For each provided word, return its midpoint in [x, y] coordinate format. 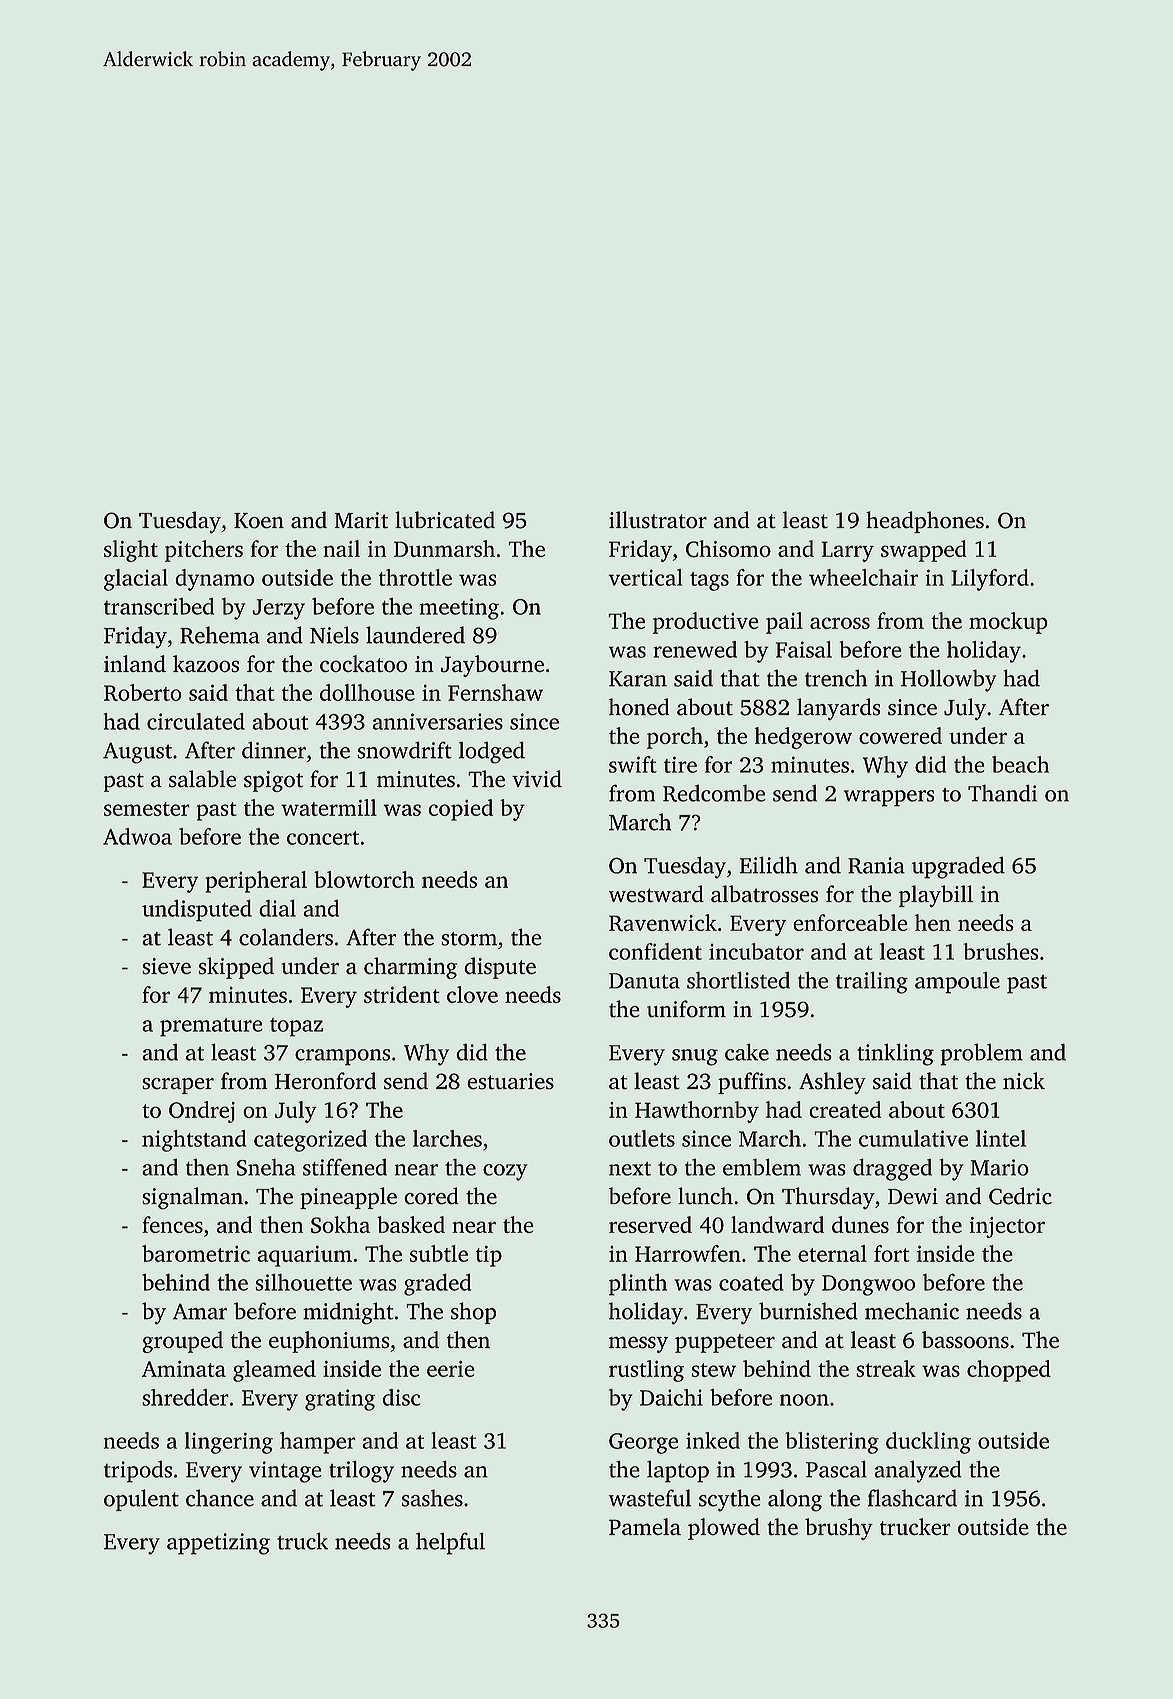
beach [1020, 764]
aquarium [305, 1256]
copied [460, 810]
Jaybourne [492, 666]
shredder [185, 1397]
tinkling [895, 1054]
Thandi [1002, 793]
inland [135, 663]
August [137, 753]
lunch [705, 1196]
